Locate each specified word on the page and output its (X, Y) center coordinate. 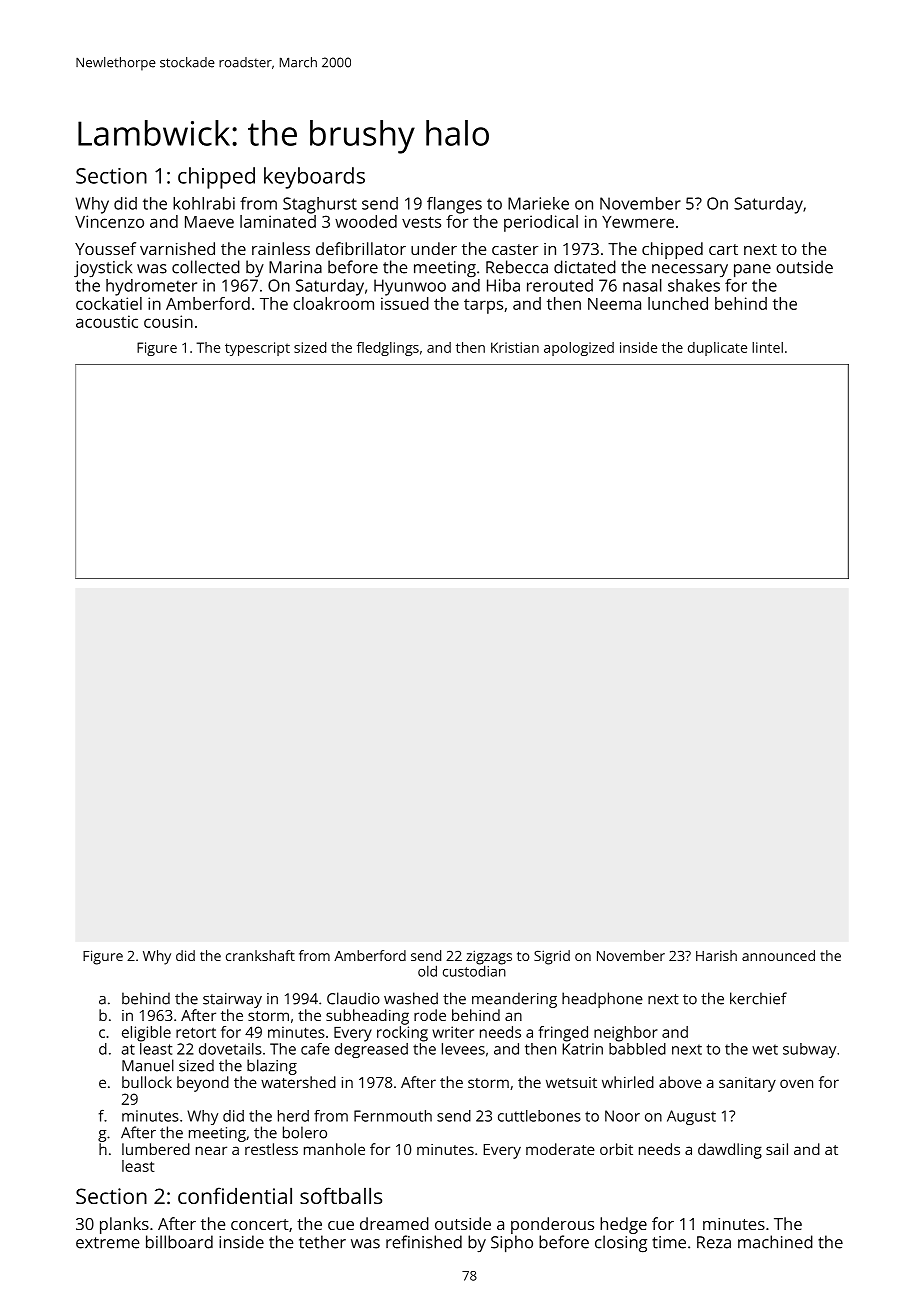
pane (752, 271)
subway (809, 1050)
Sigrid (552, 957)
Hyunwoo (410, 287)
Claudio (353, 998)
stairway (232, 1000)
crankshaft (260, 955)
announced (778, 955)
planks (124, 1225)
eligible (146, 1034)
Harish (716, 955)
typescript (257, 349)
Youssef (105, 248)
